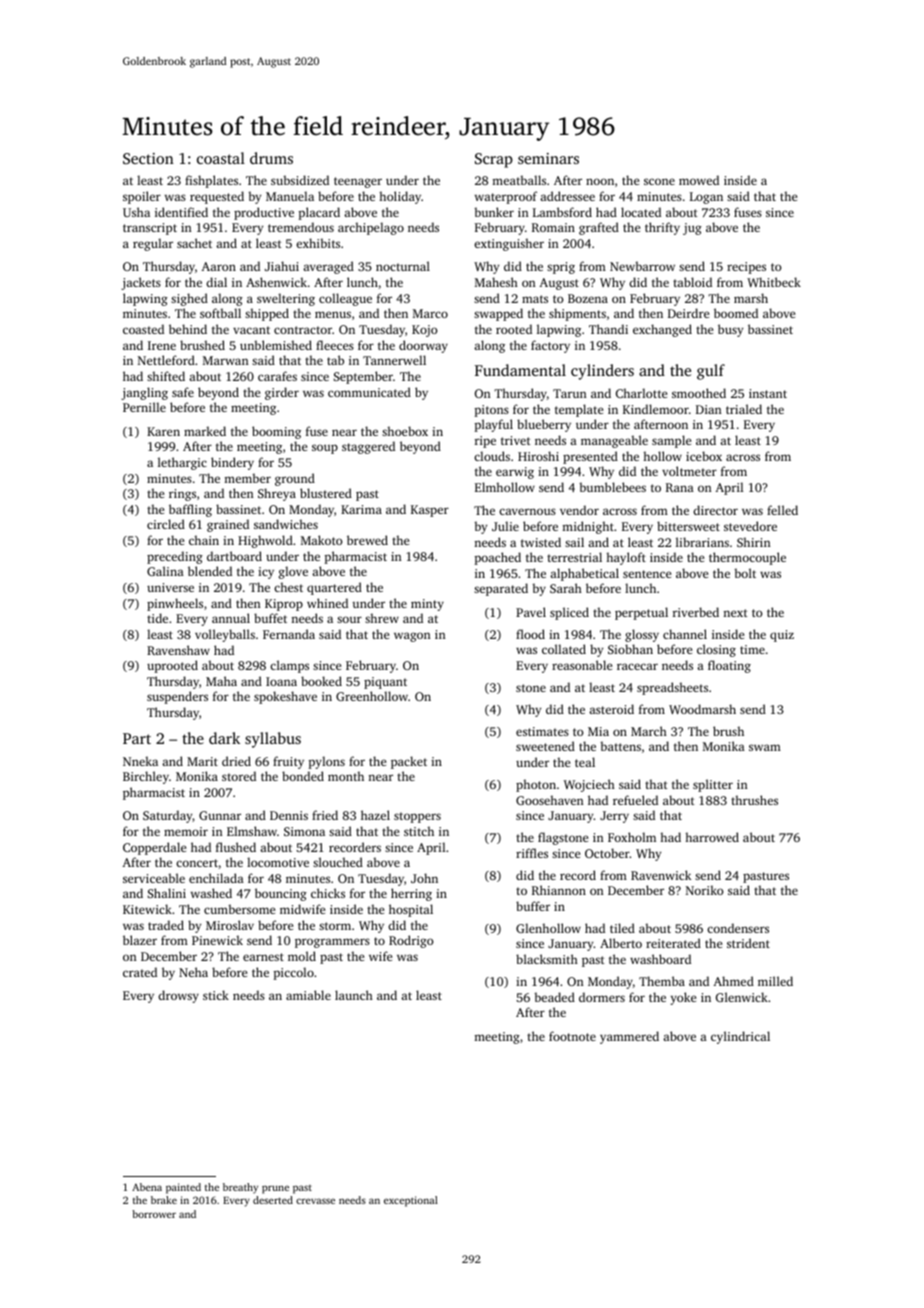 This document has height=1308, width=924. I want to click on cylindrical, so click(740, 1037).
